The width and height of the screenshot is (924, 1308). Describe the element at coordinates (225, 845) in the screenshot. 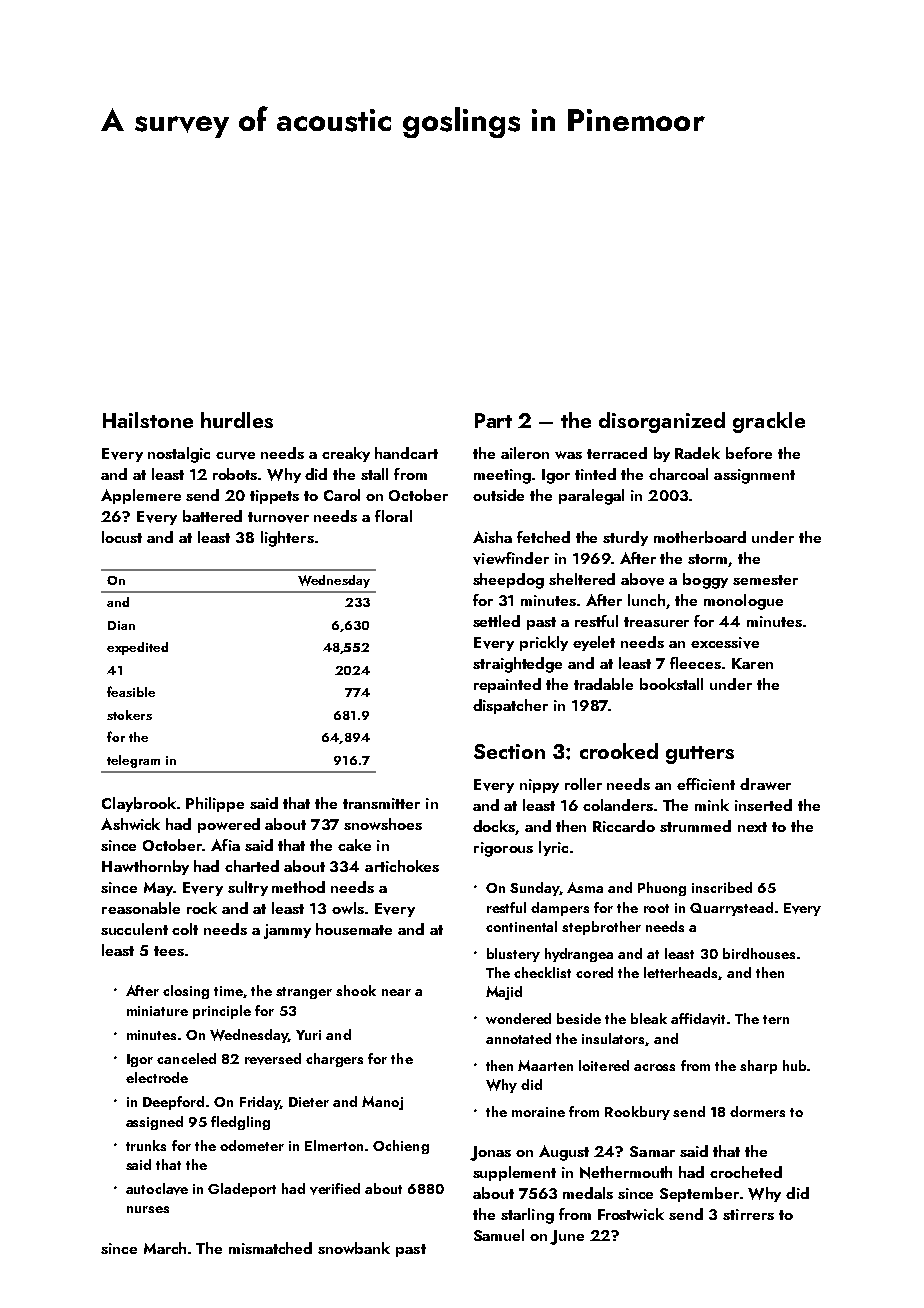

I see `Afia` at that location.
